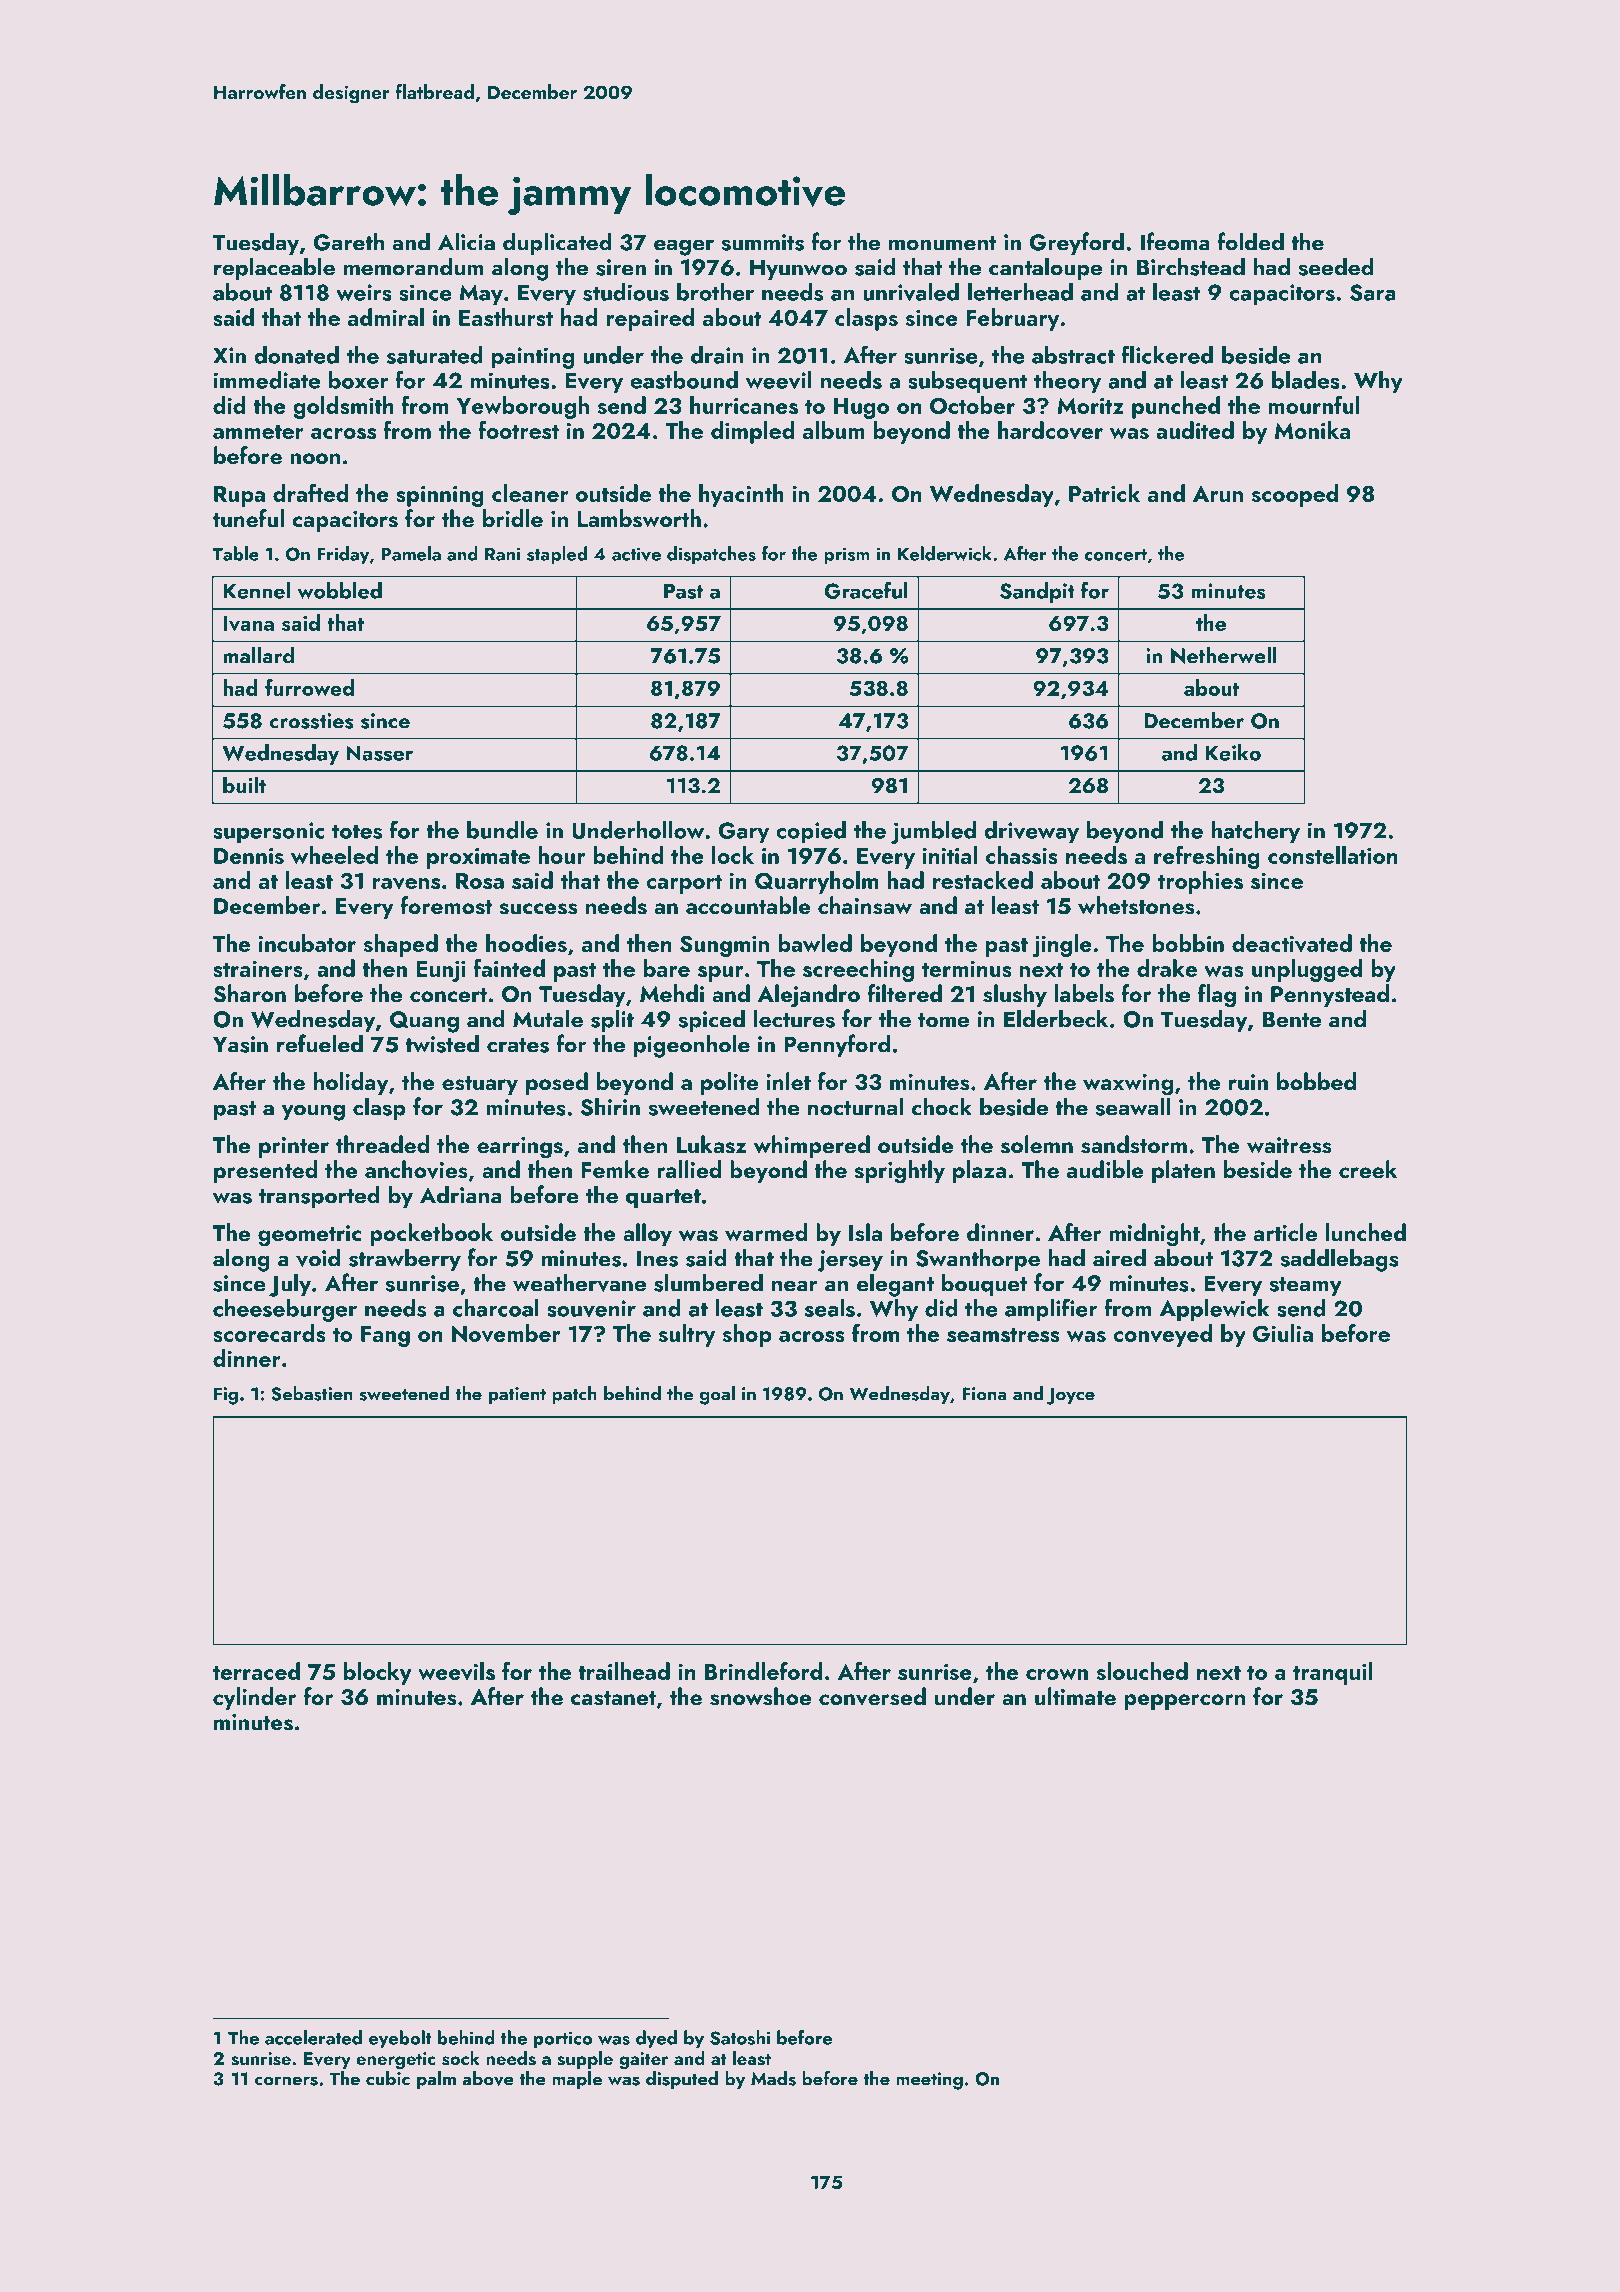 Image resolution: width=1620 pixels, height=2292 pixels. I want to click on whimpered, so click(812, 1146).
